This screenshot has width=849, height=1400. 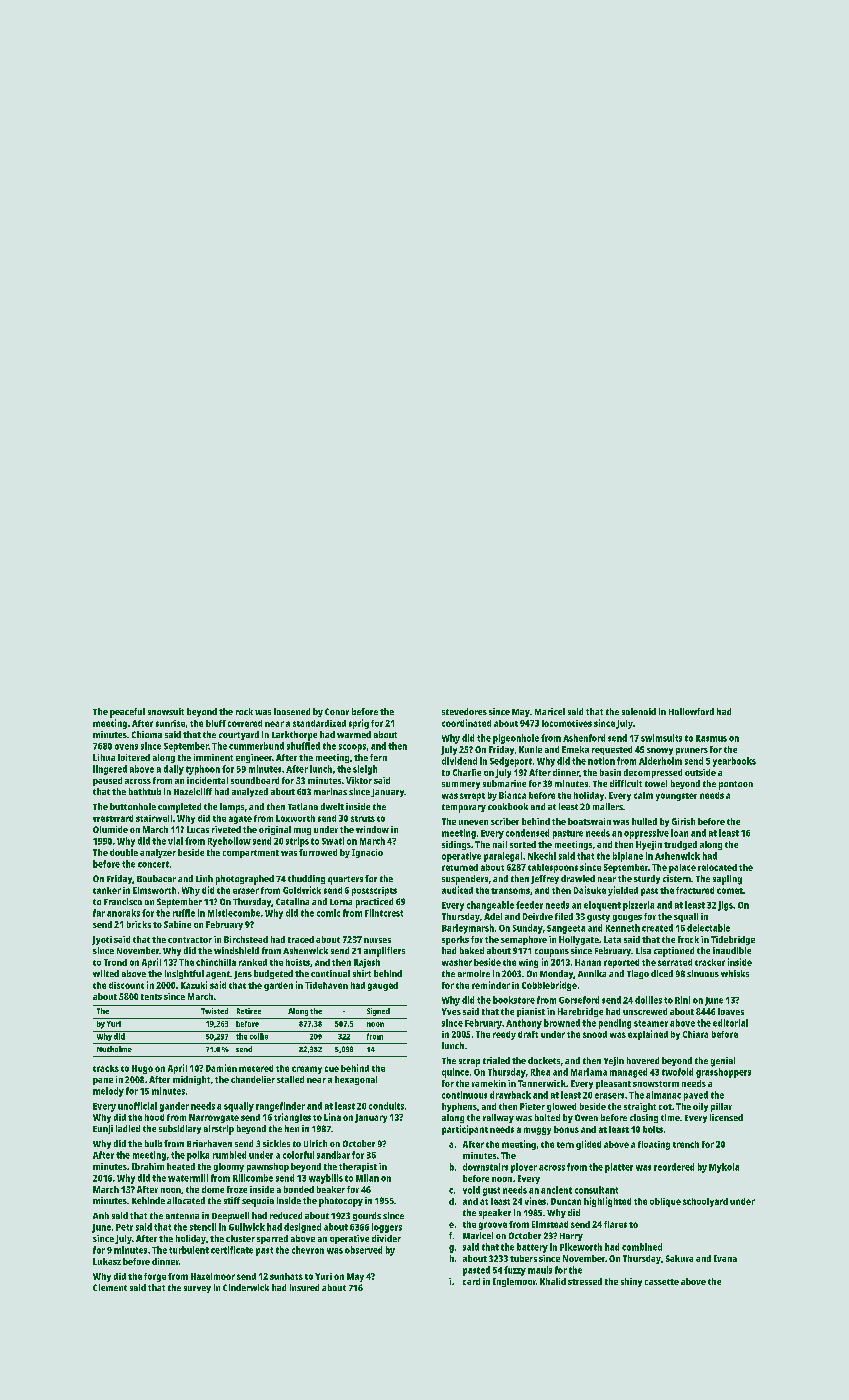 I want to click on Cinderwick, so click(x=246, y=1287).
